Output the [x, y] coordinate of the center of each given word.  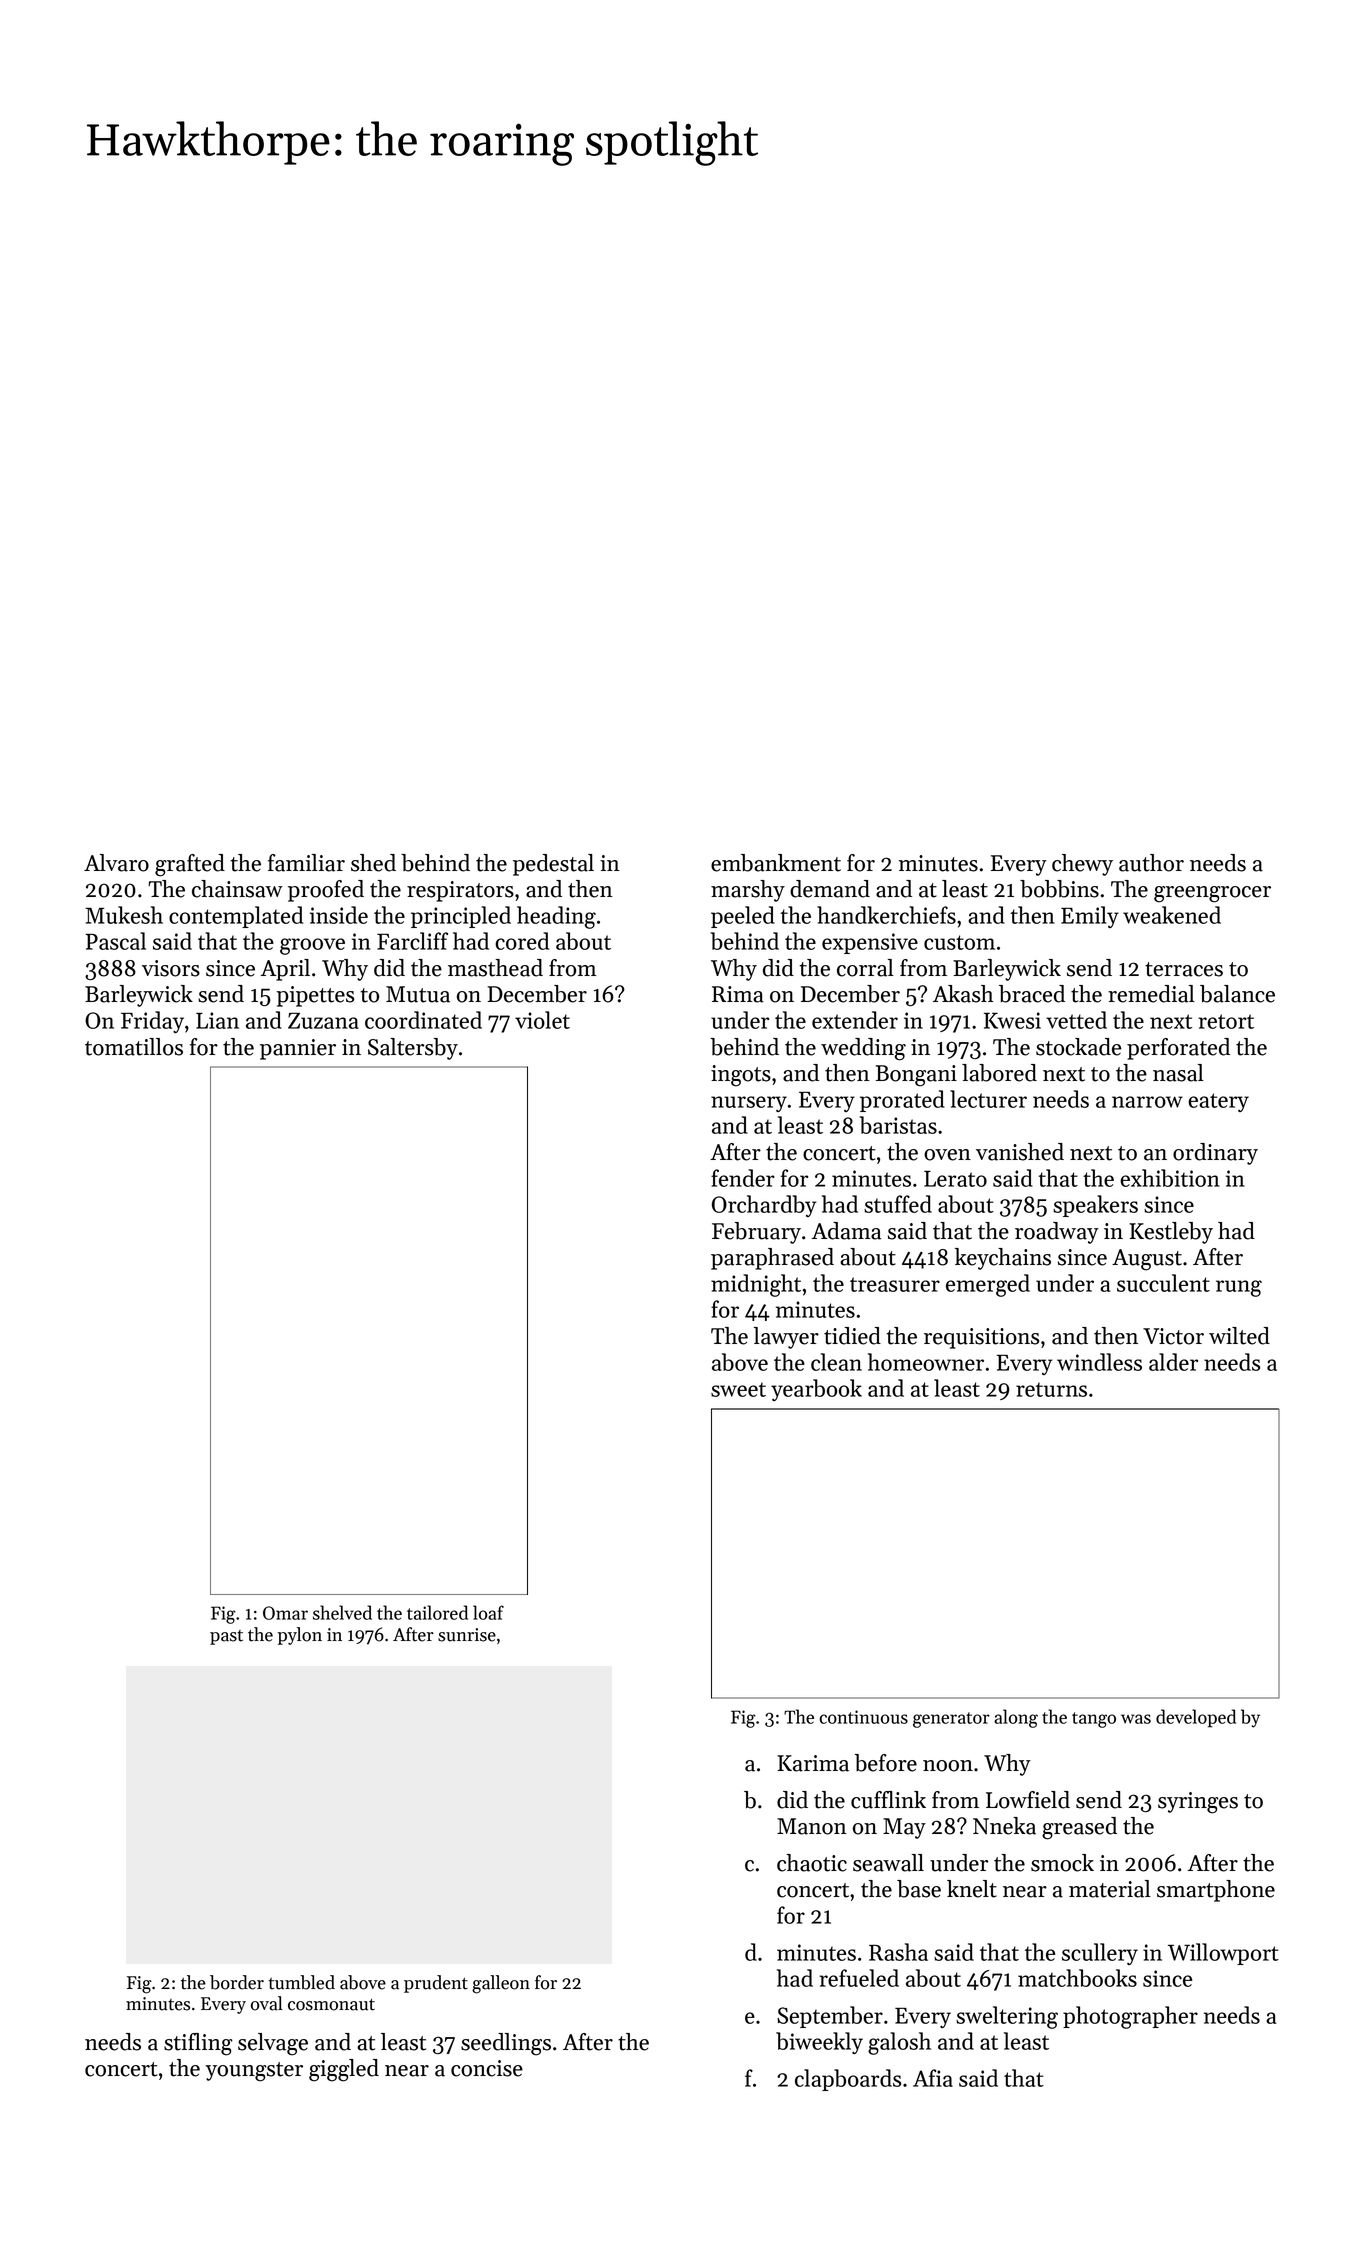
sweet [738, 1389]
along [1016, 1718]
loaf [488, 1612]
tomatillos [134, 1047]
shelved [342, 1612]
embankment [776, 863]
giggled [344, 2070]
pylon [299, 1636]
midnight [756, 1285]
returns [1051, 1389]
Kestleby [1171, 1233]
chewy [1082, 865]
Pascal [116, 941]
